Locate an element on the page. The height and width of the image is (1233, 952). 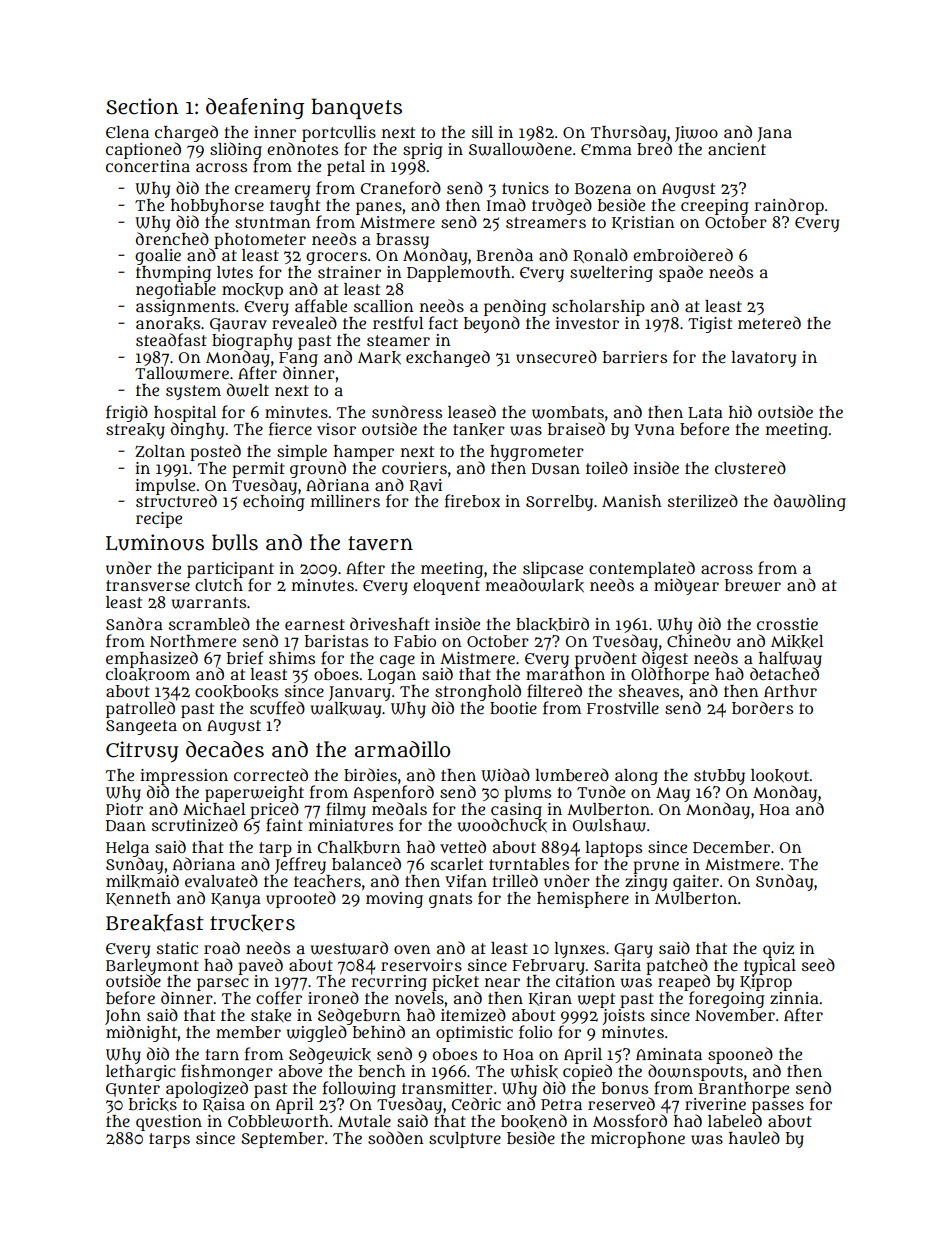
wombats is located at coordinates (568, 412).
